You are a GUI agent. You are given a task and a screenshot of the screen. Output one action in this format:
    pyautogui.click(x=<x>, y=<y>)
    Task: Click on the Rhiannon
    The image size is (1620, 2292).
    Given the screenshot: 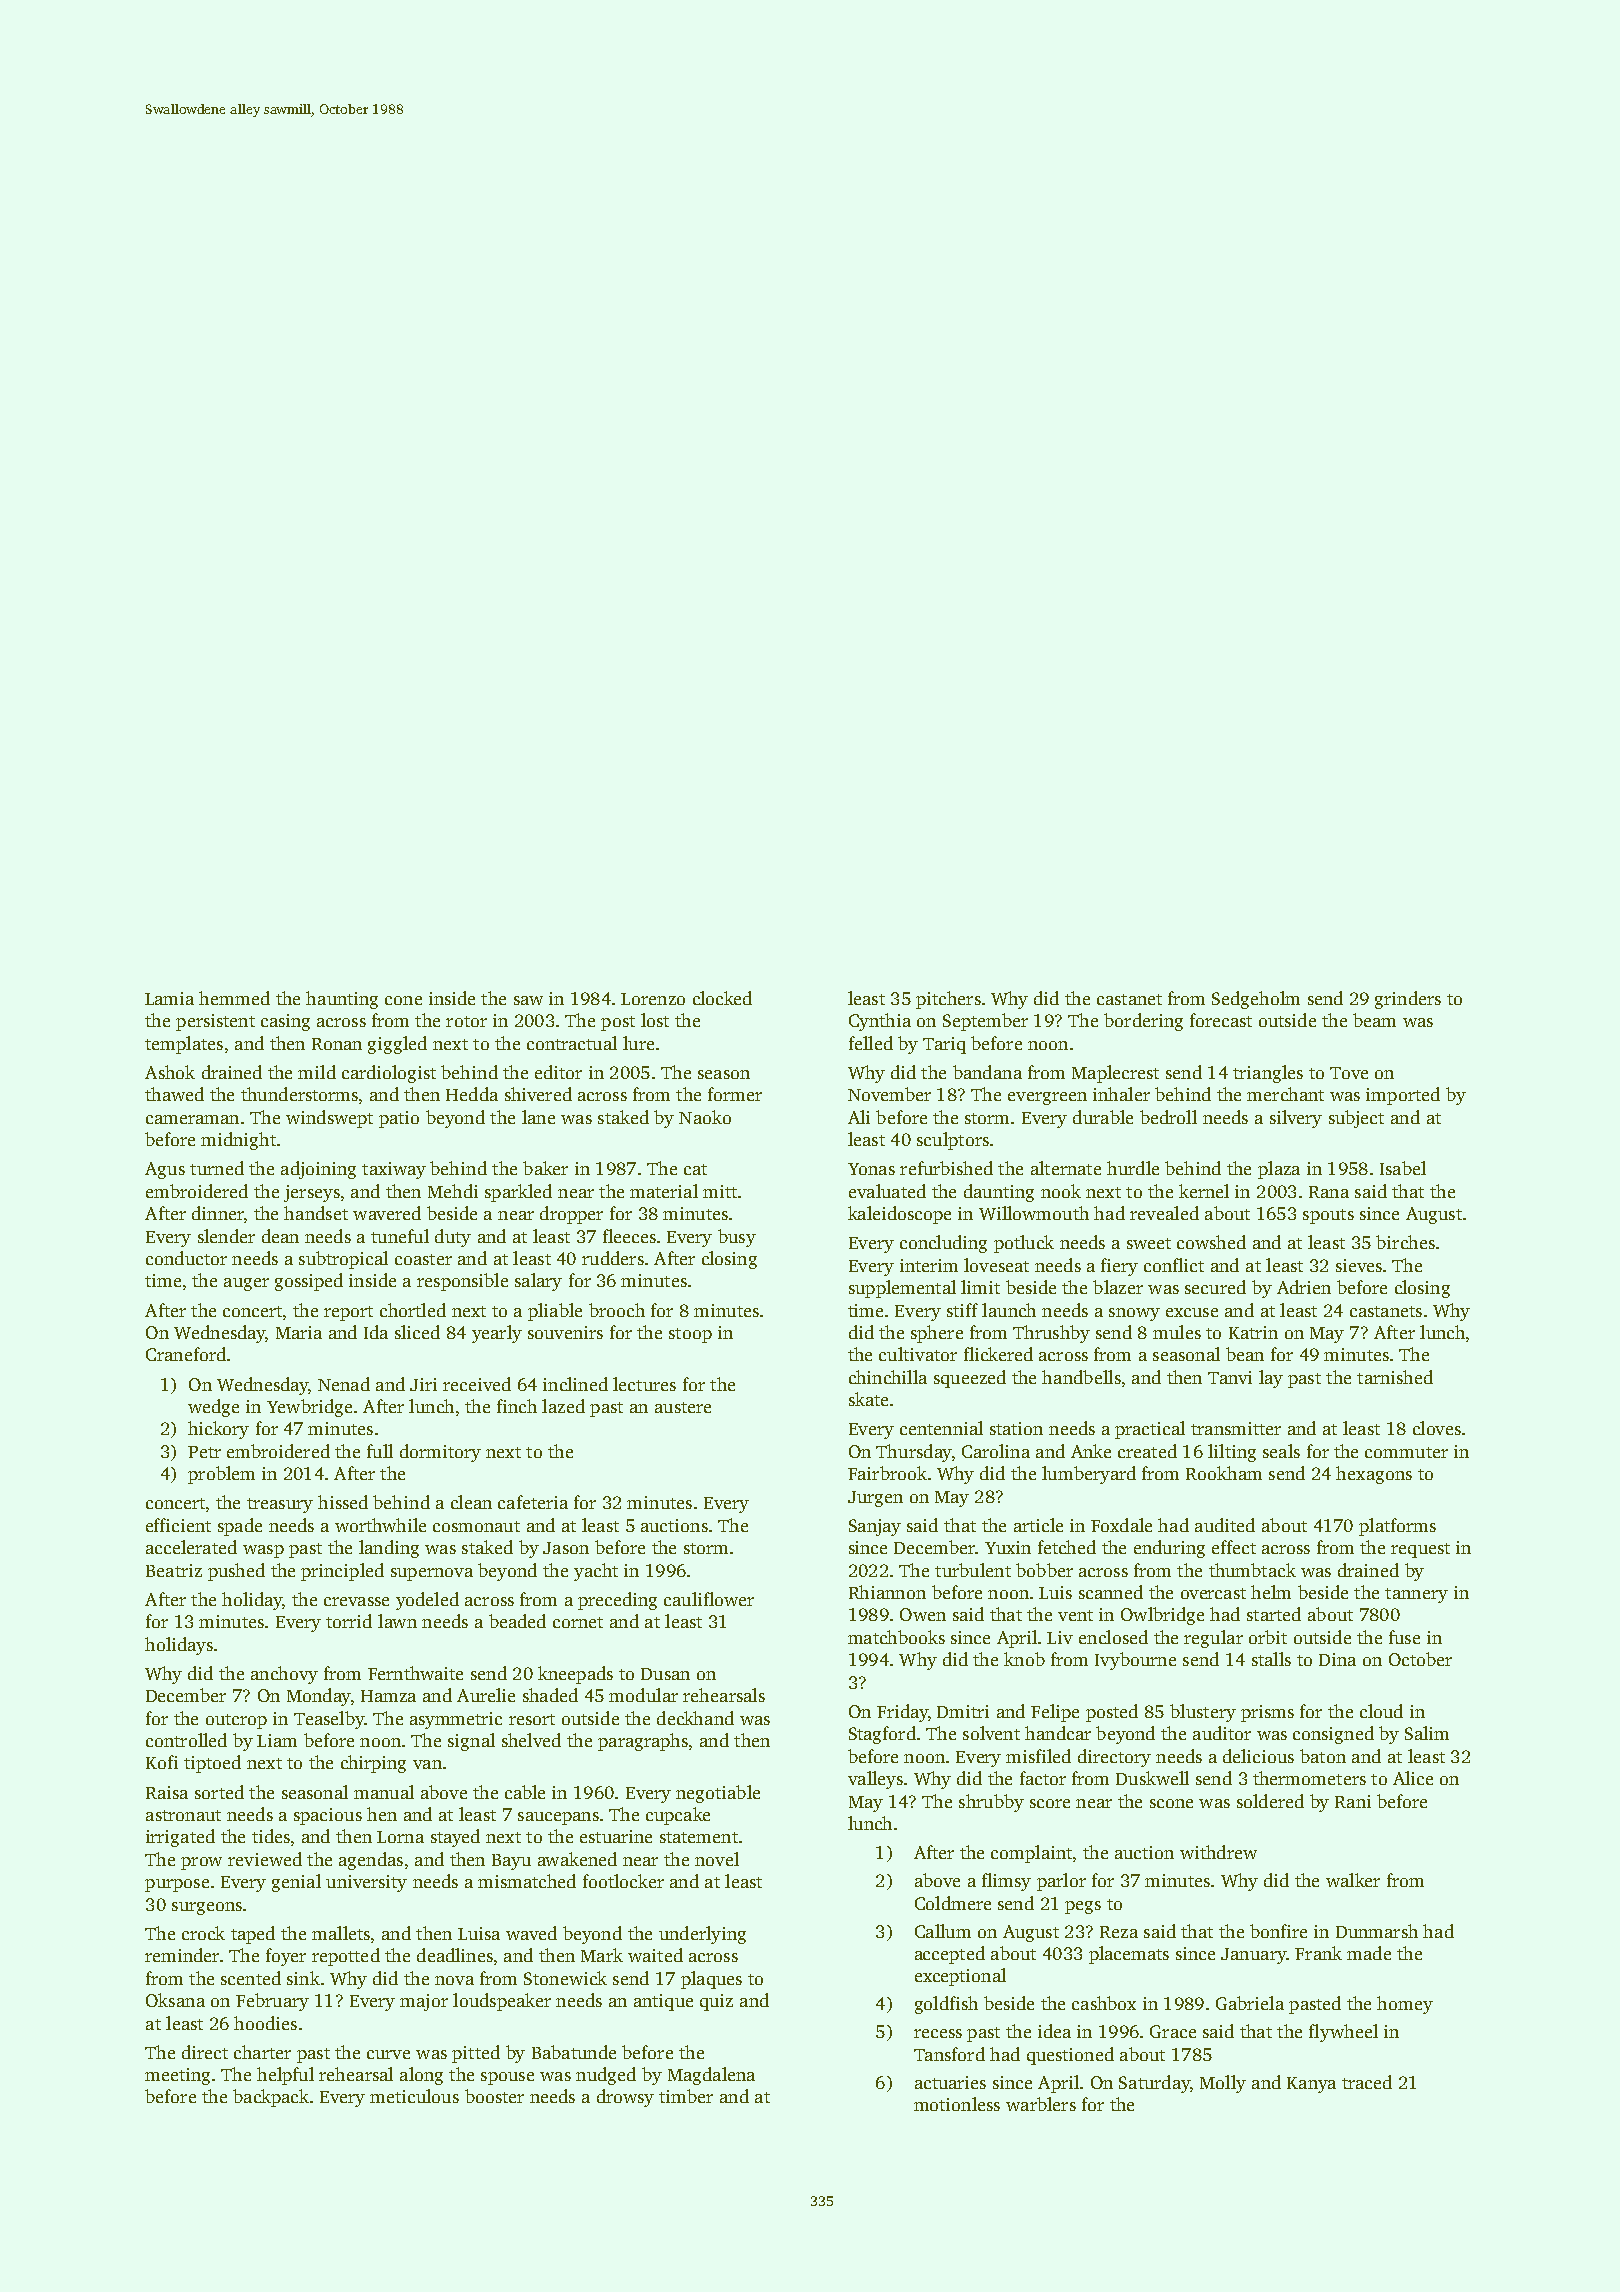 What is the action you would take?
    pyautogui.click(x=887, y=1592)
